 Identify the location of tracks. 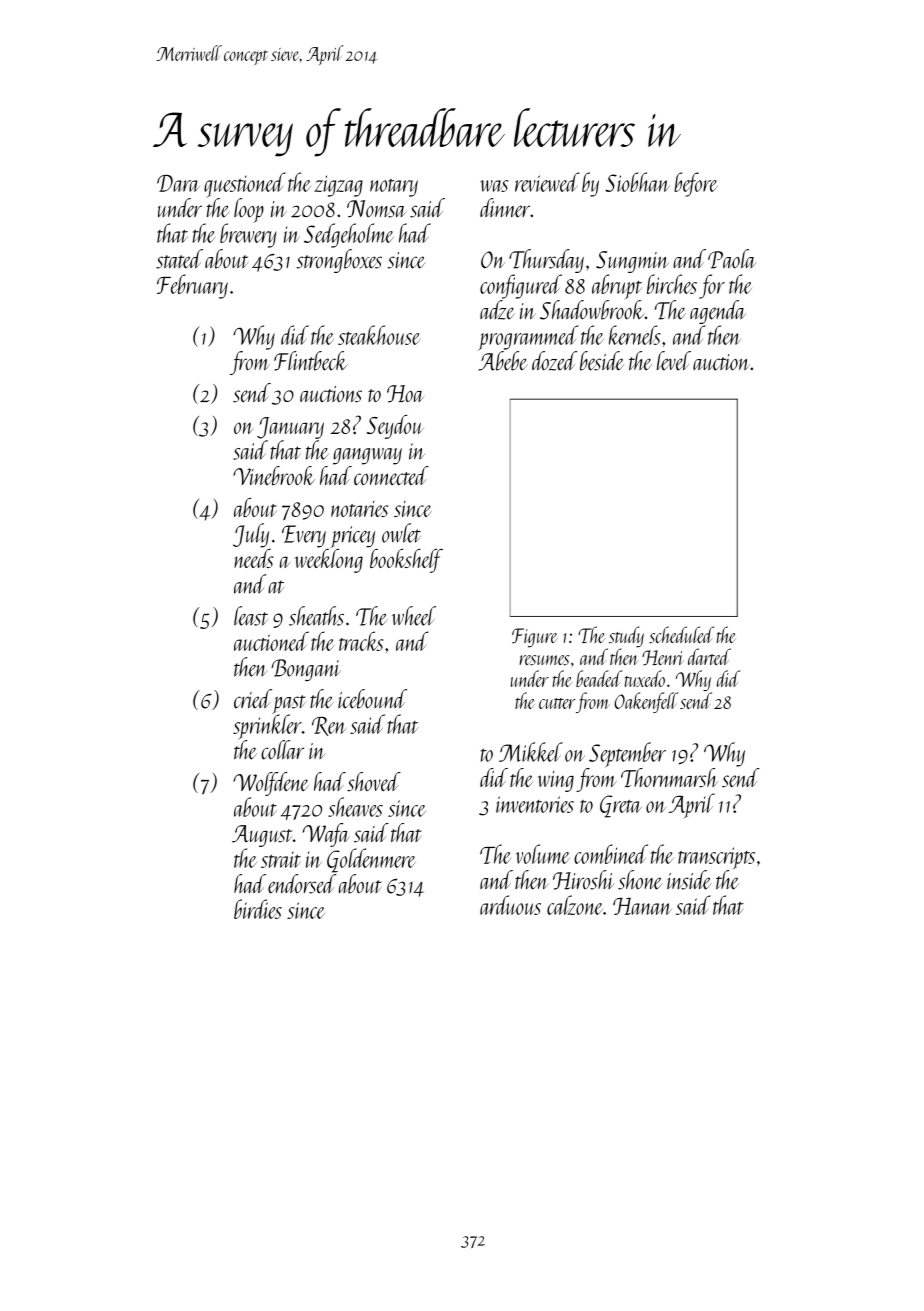
(361, 641).
